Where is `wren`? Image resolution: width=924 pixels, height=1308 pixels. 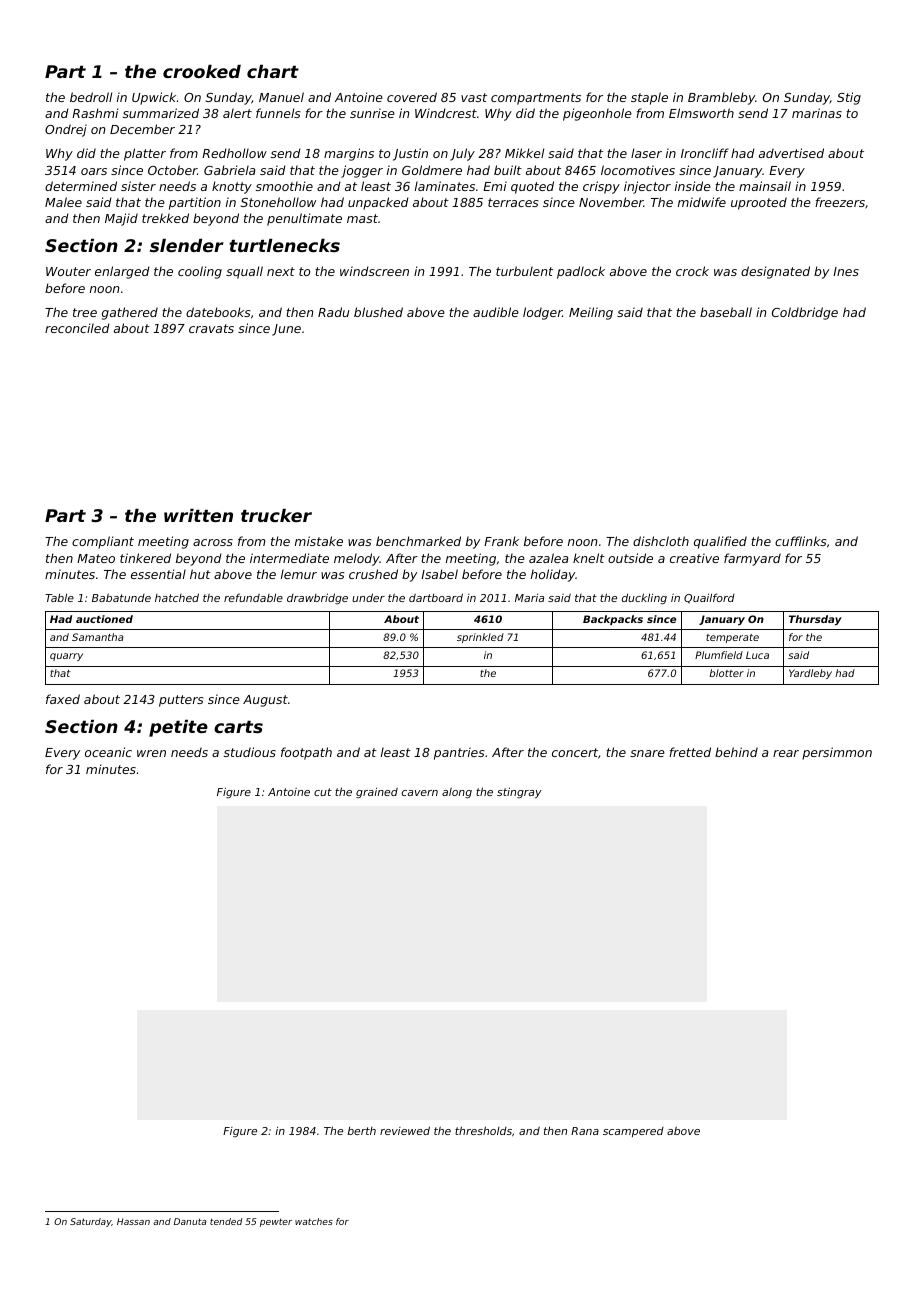 wren is located at coordinates (151, 753).
